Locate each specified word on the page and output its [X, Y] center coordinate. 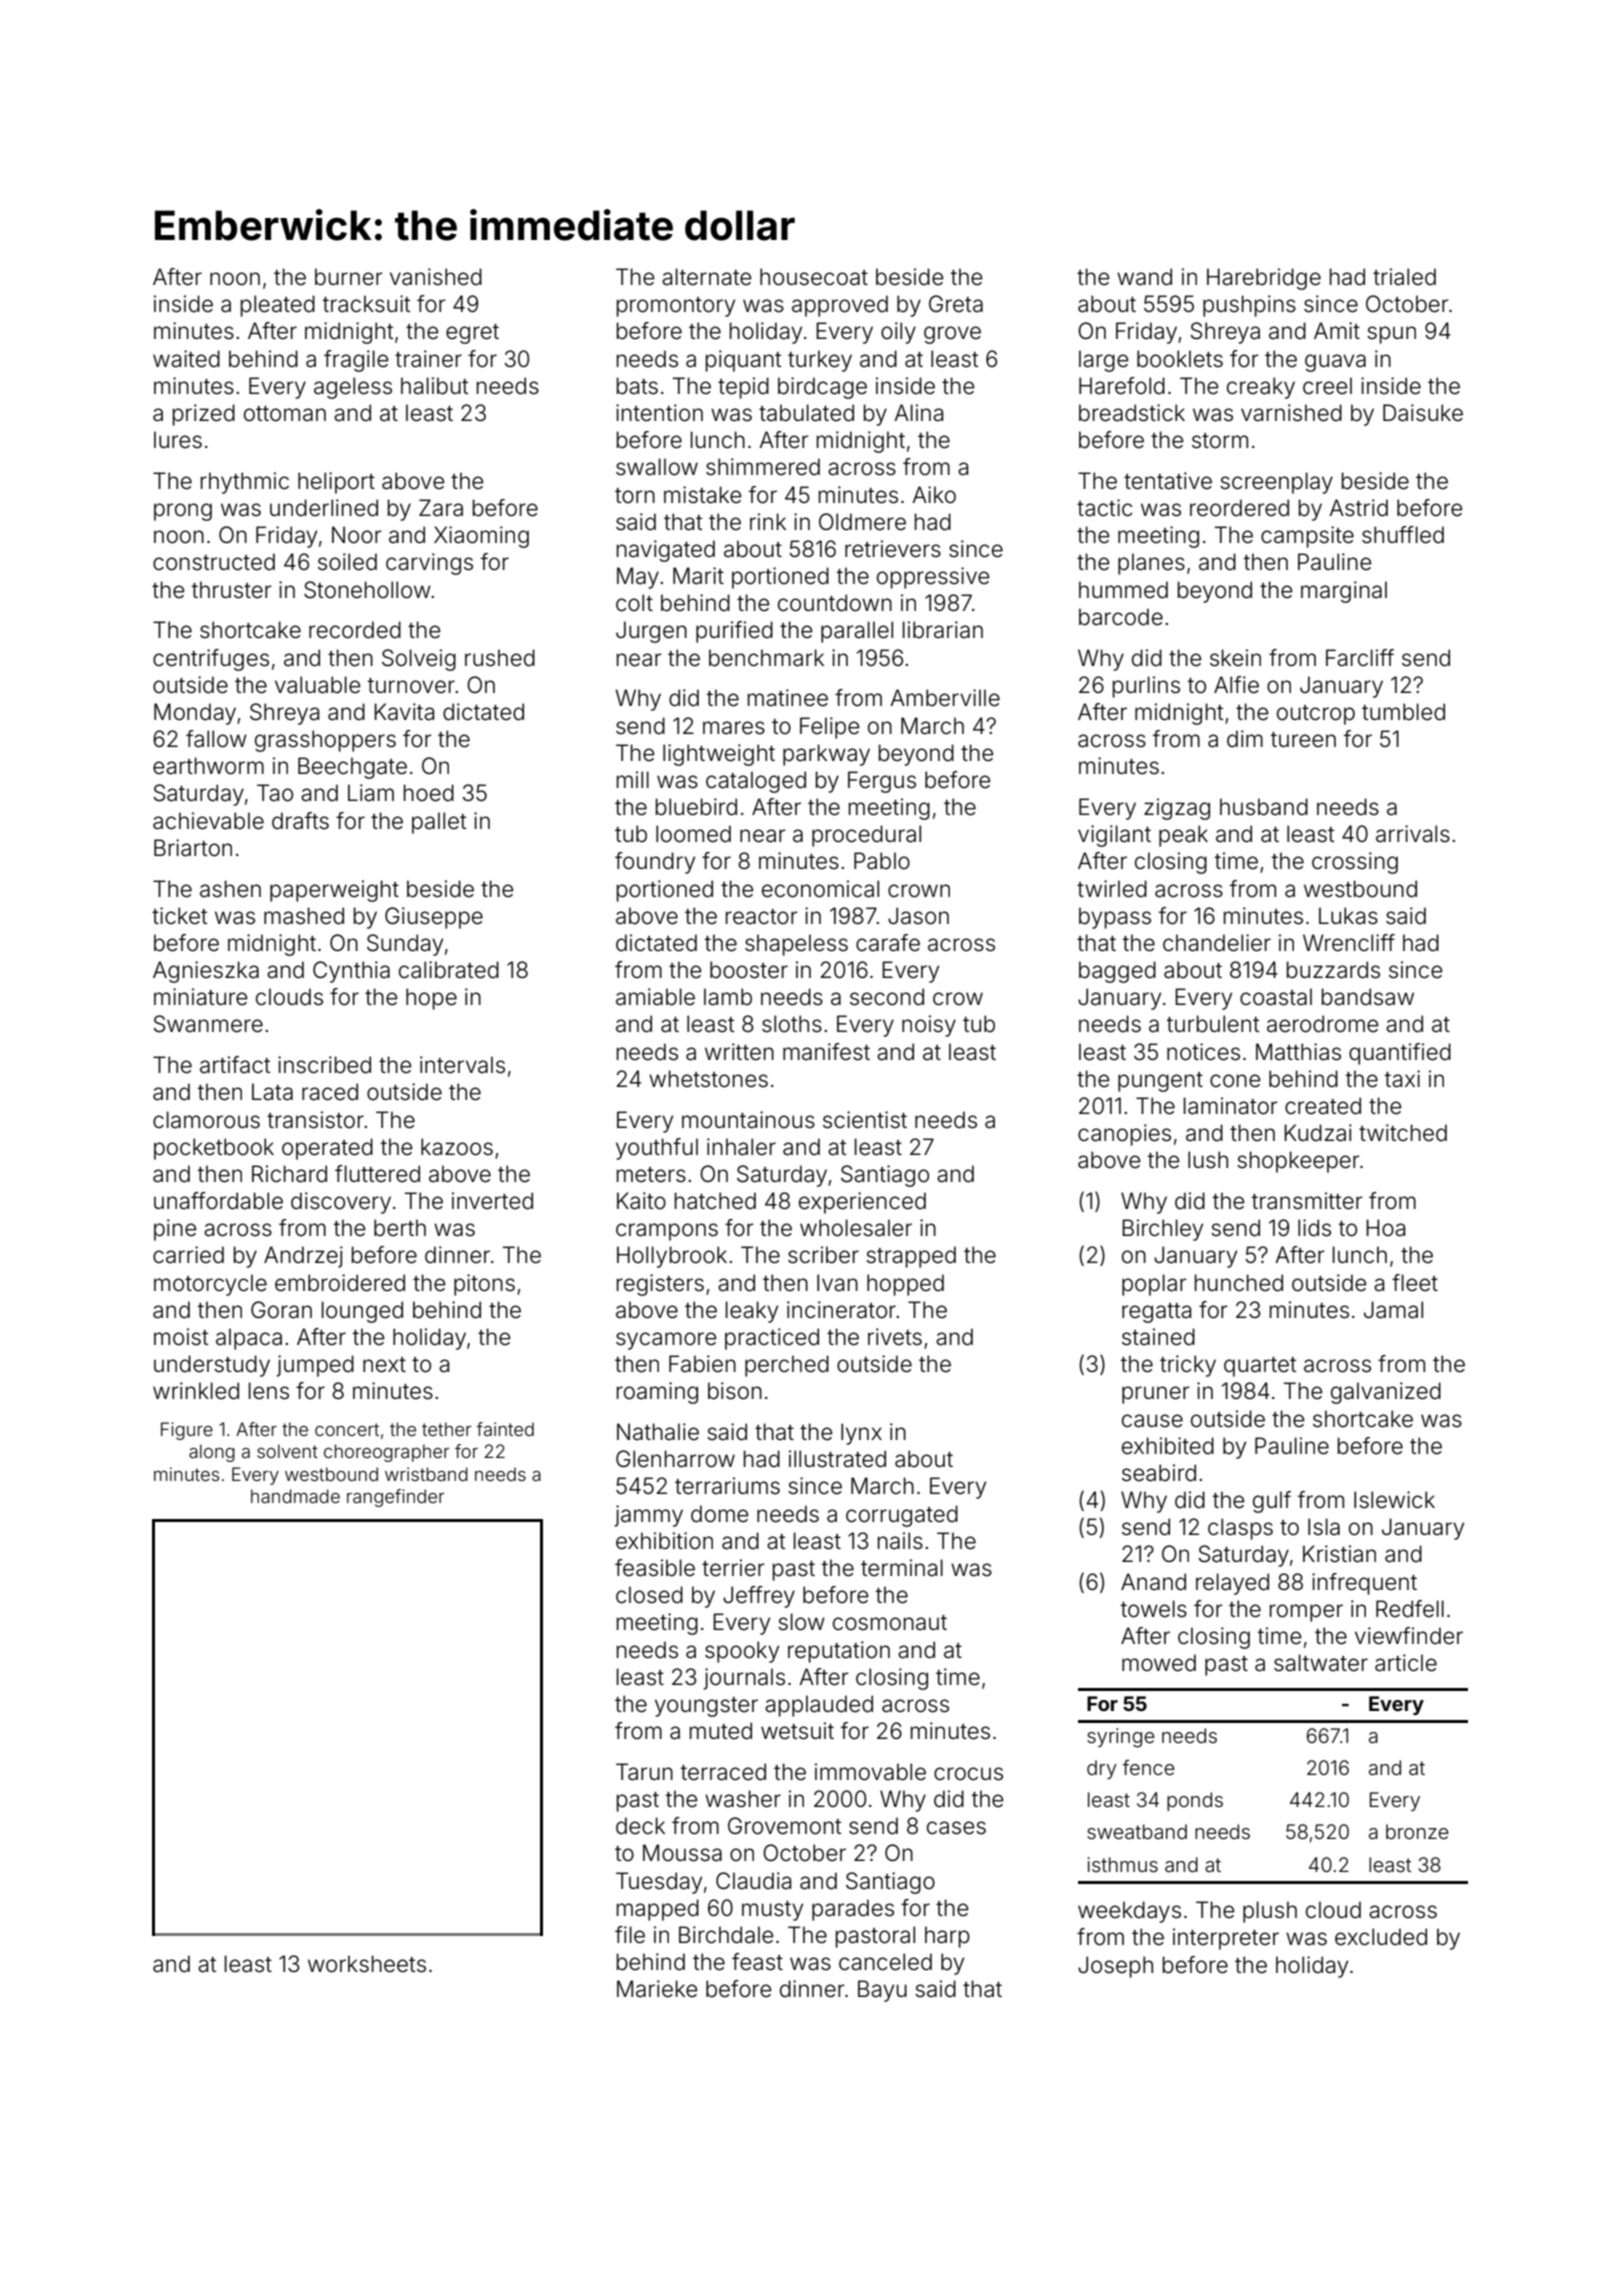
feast [757, 1962]
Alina [918, 413]
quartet [1260, 1367]
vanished [436, 277]
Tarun [644, 1772]
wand [1144, 277]
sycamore [666, 1341]
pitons [484, 1285]
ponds [1195, 1801]
